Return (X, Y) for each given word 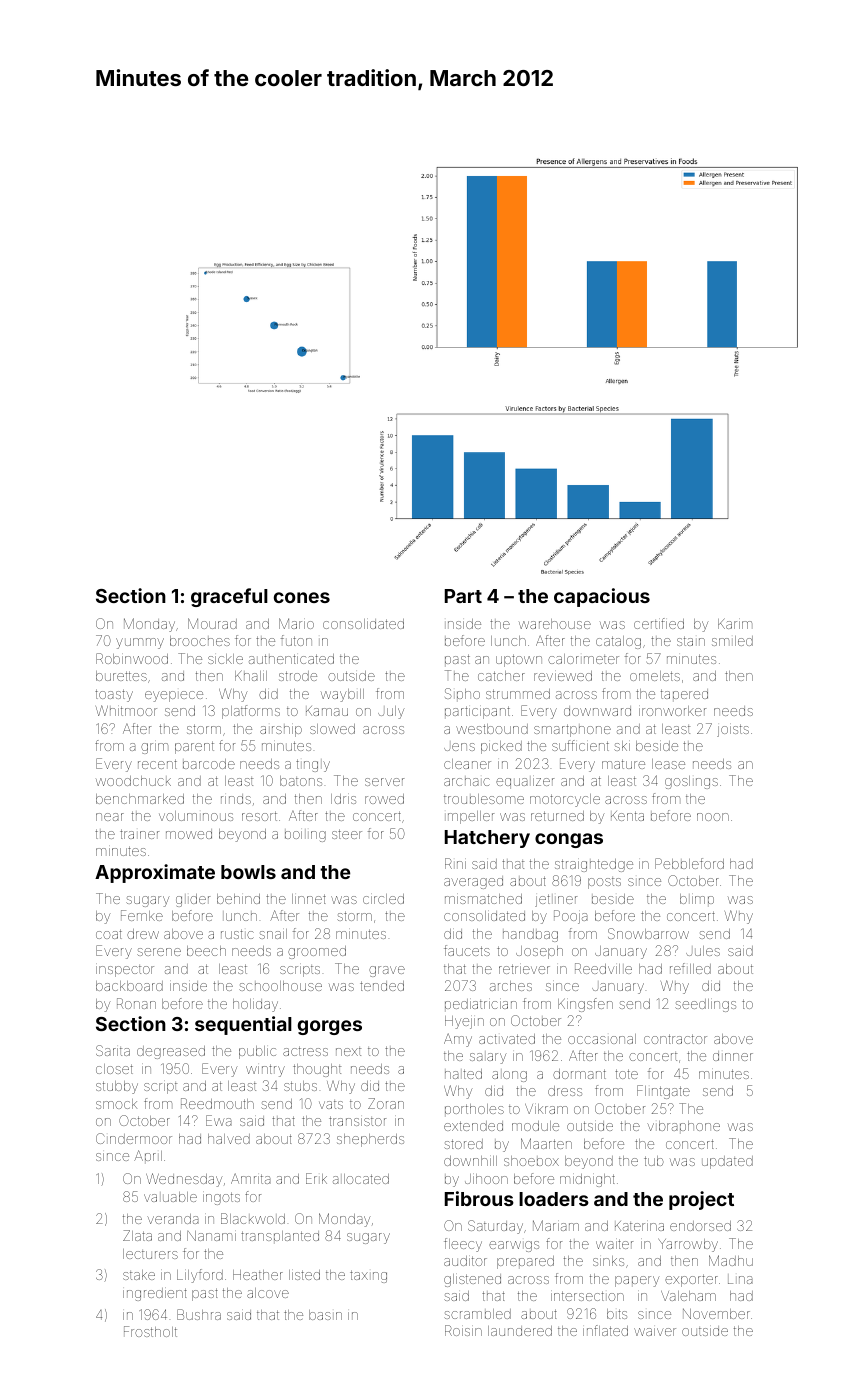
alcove (268, 1293)
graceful (229, 597)
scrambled (477, 1314)
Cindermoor (134, 1138)
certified (659, 623)
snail (273, 934)
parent (194, 747)
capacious (602, 597)
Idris (343, 799)
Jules (703, 951)
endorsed (700, 1226)
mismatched (483, 899)
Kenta (627, 816)
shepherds (370, 1140)
